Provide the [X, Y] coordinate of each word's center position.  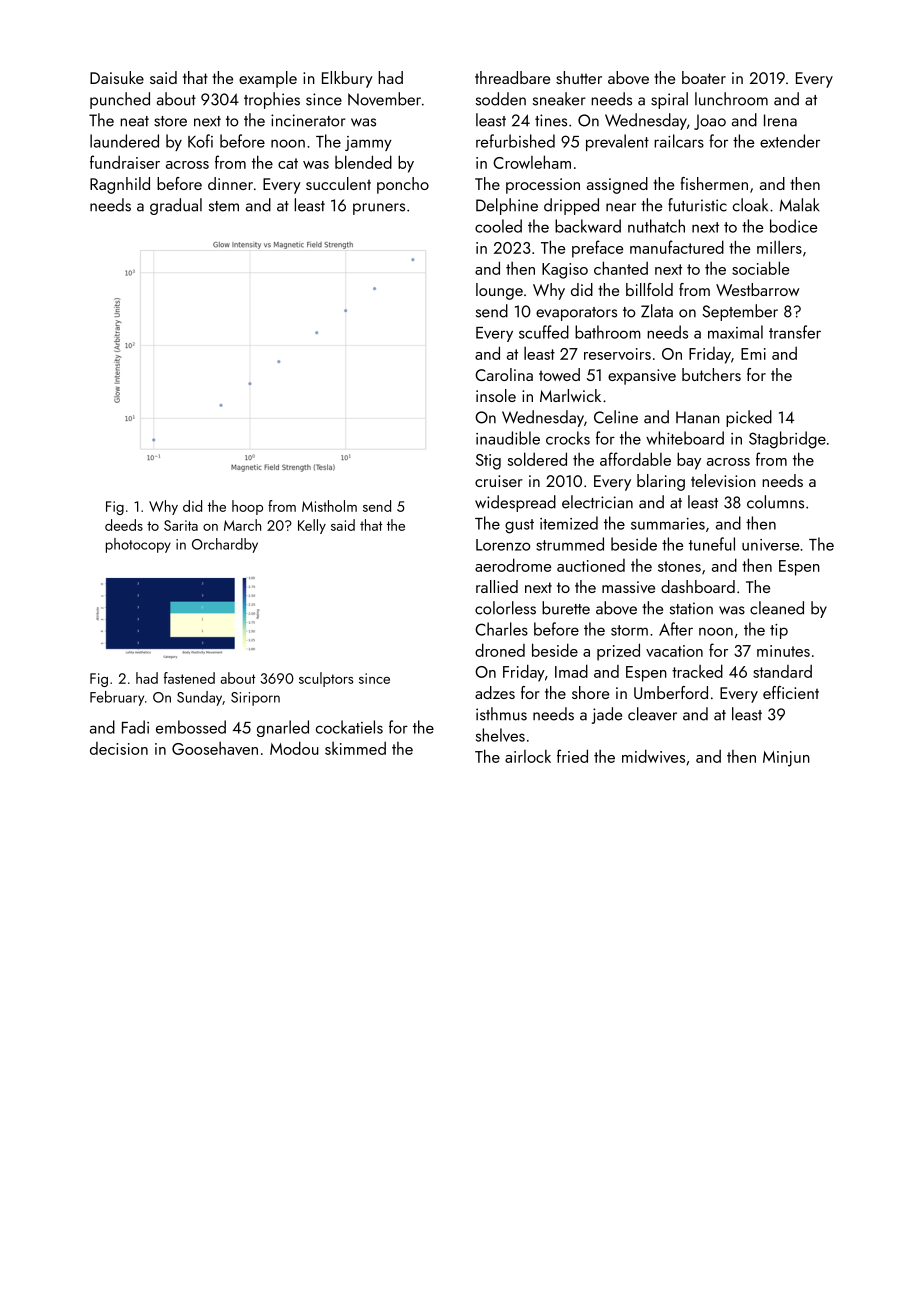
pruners [379, 209]
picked [749, 418]
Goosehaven [215, 748]
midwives [653, 756]
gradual [176, 206]
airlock [528, 756]
